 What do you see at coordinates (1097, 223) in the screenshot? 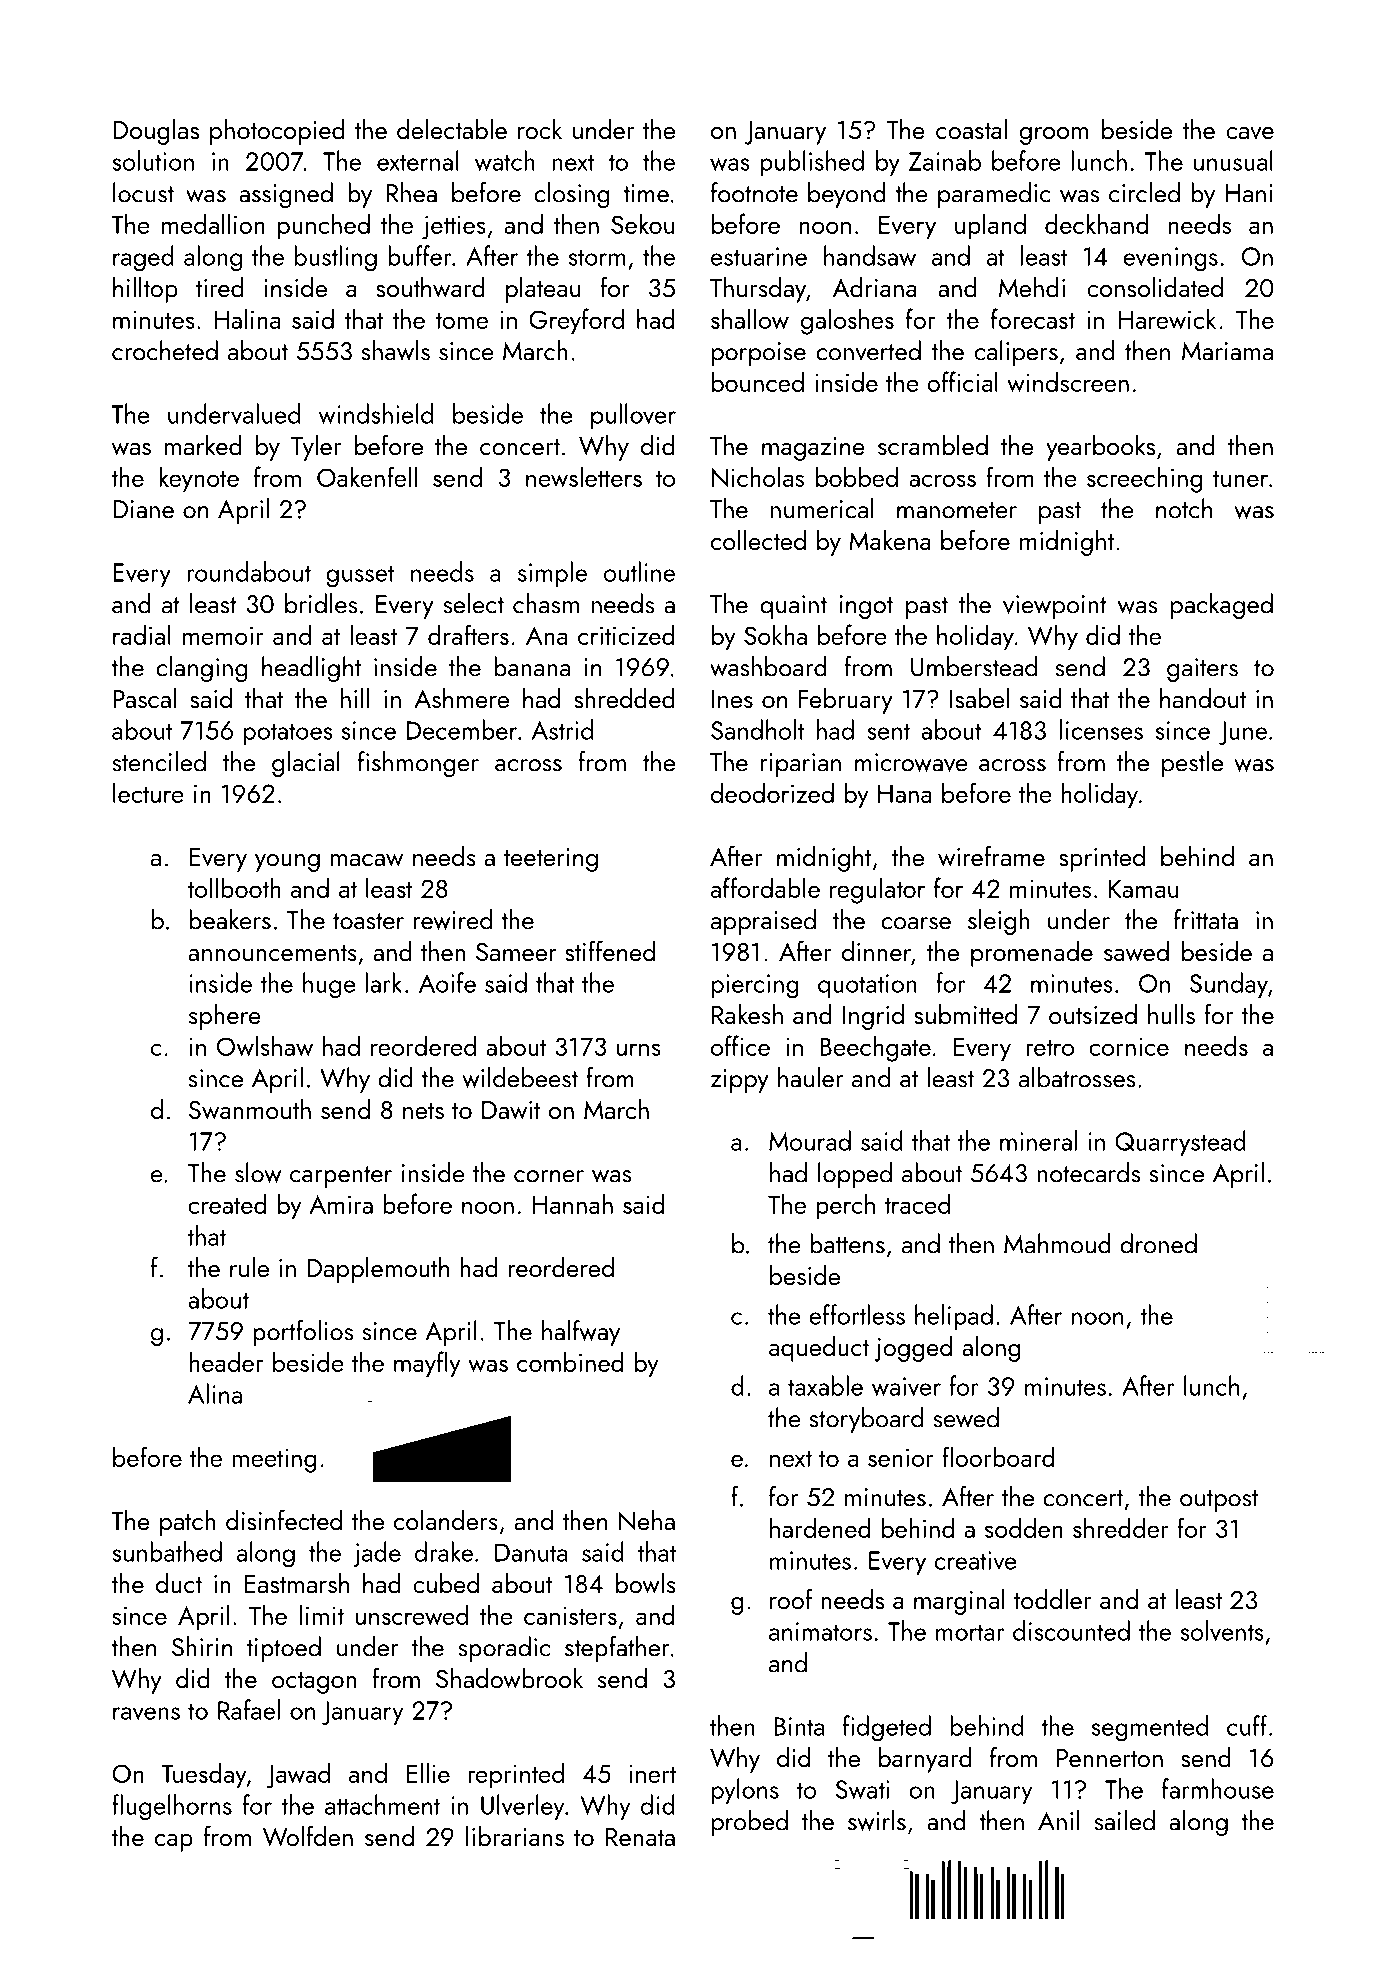
I see `deckhand` at bounding box center [1097, 223].
